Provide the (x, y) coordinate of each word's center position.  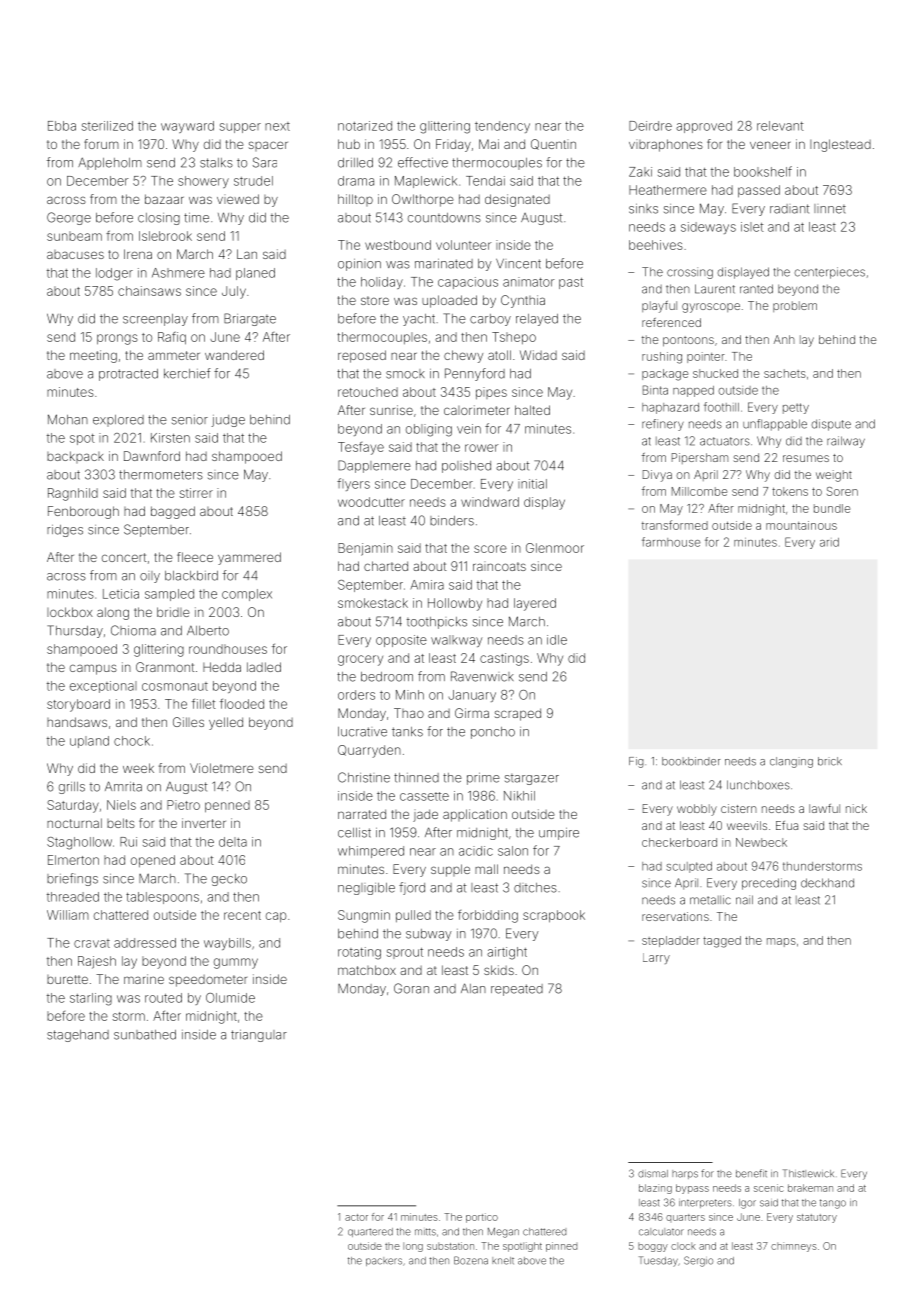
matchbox (367, 970)
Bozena (471, 1260)
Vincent (518, 264)
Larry (656, 958)
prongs (117, 339)
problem (795, 306)
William (68, 915)
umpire (559, 834)
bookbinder (691, 761)
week (138, 768)
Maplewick (426, 182)
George (69, 218)
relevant (780, 126)
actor (356, 1217)
